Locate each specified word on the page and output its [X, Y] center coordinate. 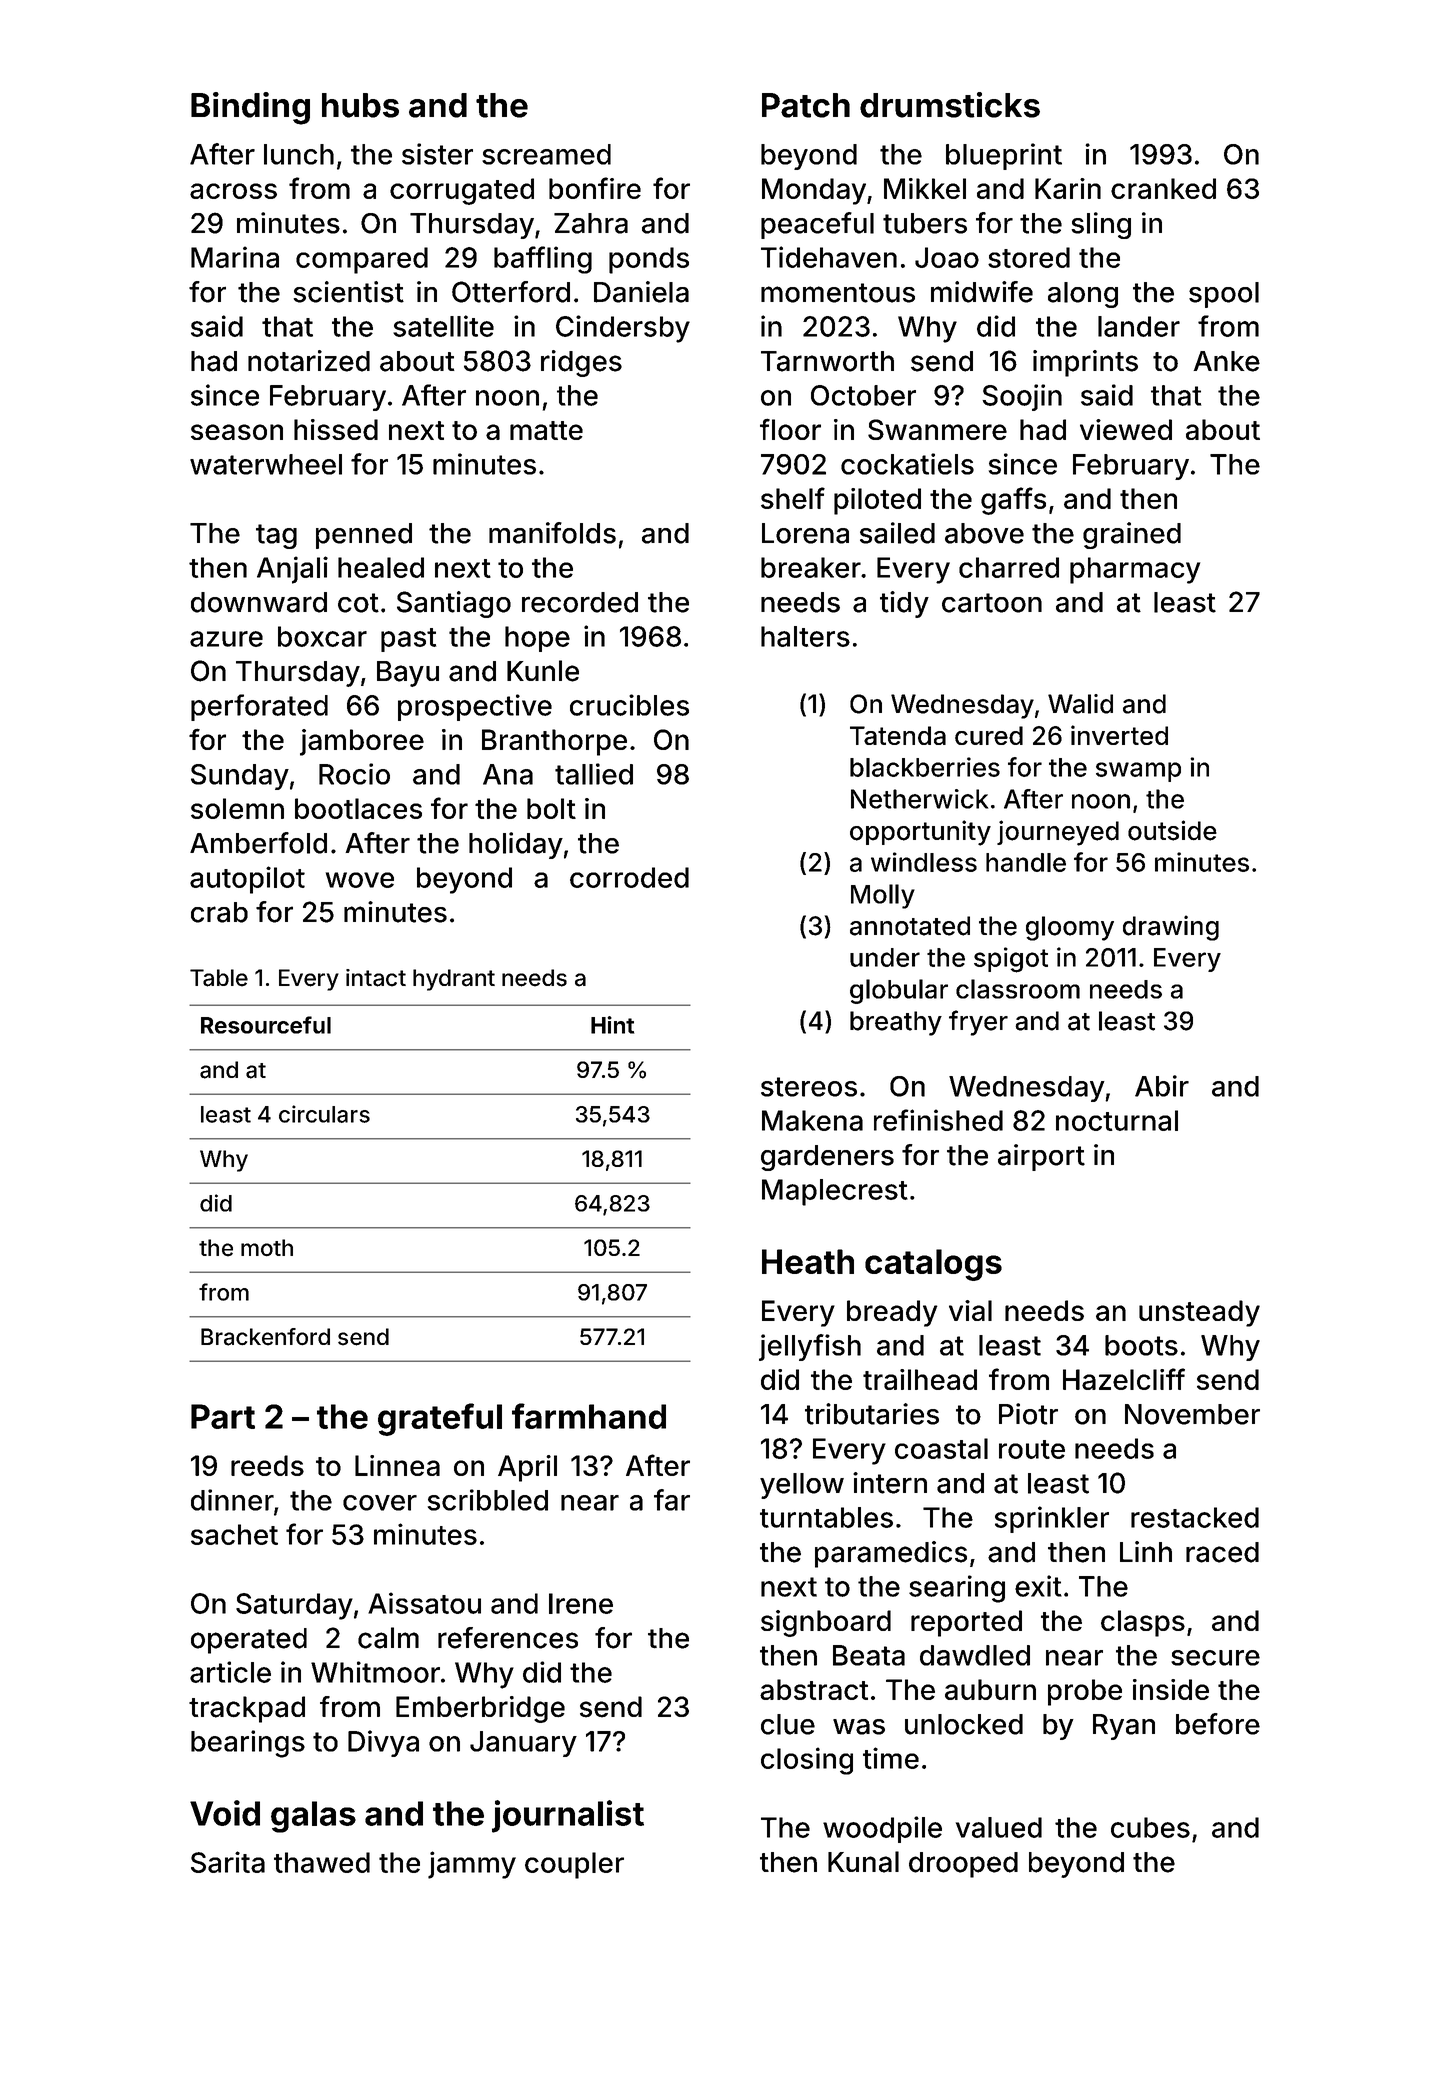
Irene [581, 1603]
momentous [838, 293]
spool [1224, 295]
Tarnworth [827, 361]
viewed [1126, 429]
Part [223, 1416]
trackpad [247, 1709]
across [233, 191]
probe [1085, 1692]
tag [276, 536]
